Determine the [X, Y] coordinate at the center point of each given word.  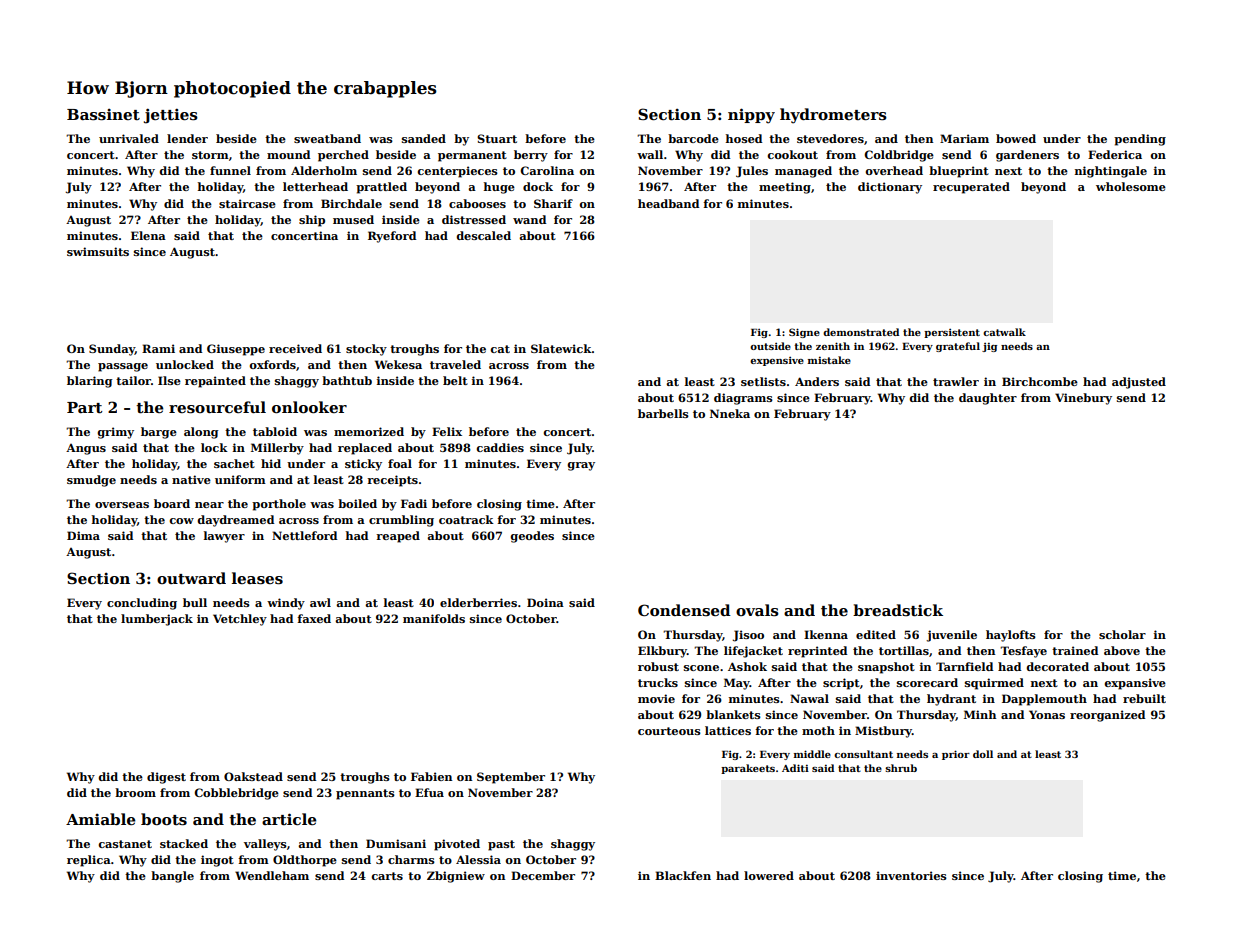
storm [210, 155]
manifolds [434, 618]
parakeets [748, 769]
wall [650, 154]
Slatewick [561, 348]
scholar [1122, 634]
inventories [911, 875]
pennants [365, 794]
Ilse [169, 380]
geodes [532, 537]
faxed [314, 618]
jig [989, 347]
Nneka [730, 413]
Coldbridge [899, 156]
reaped [398, 537]
